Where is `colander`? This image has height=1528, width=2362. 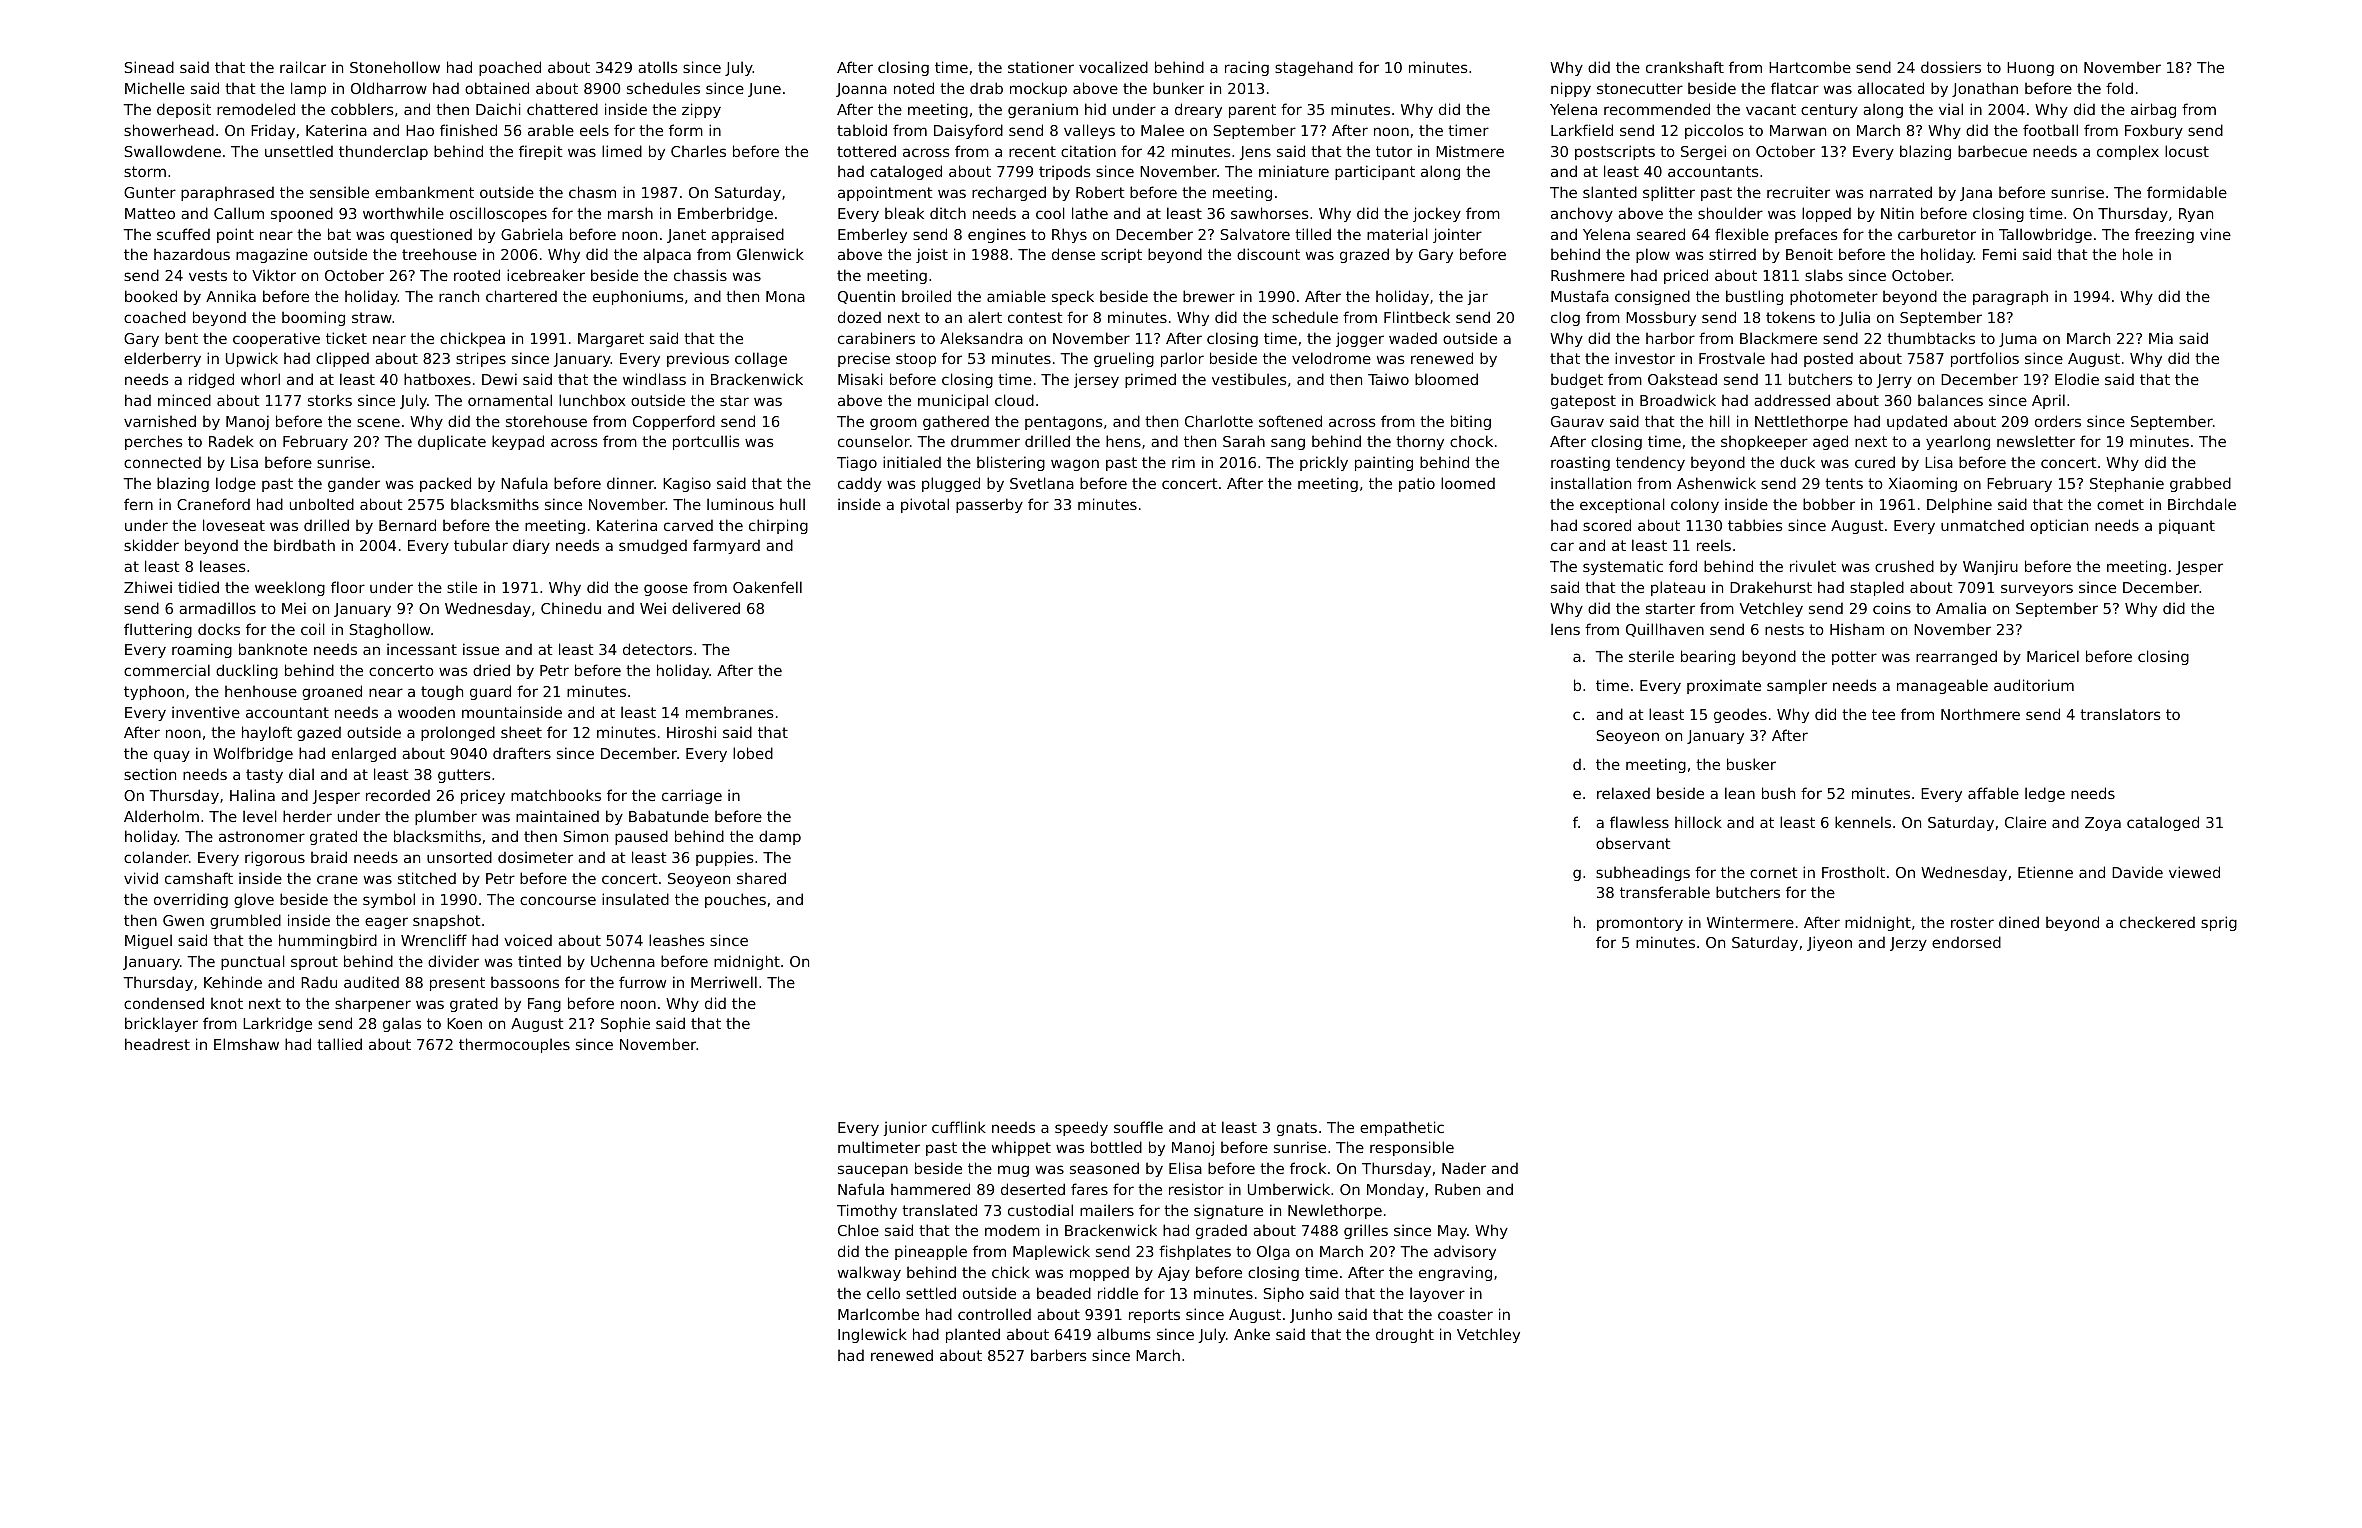
colander is located at coordinates (156, 857).
